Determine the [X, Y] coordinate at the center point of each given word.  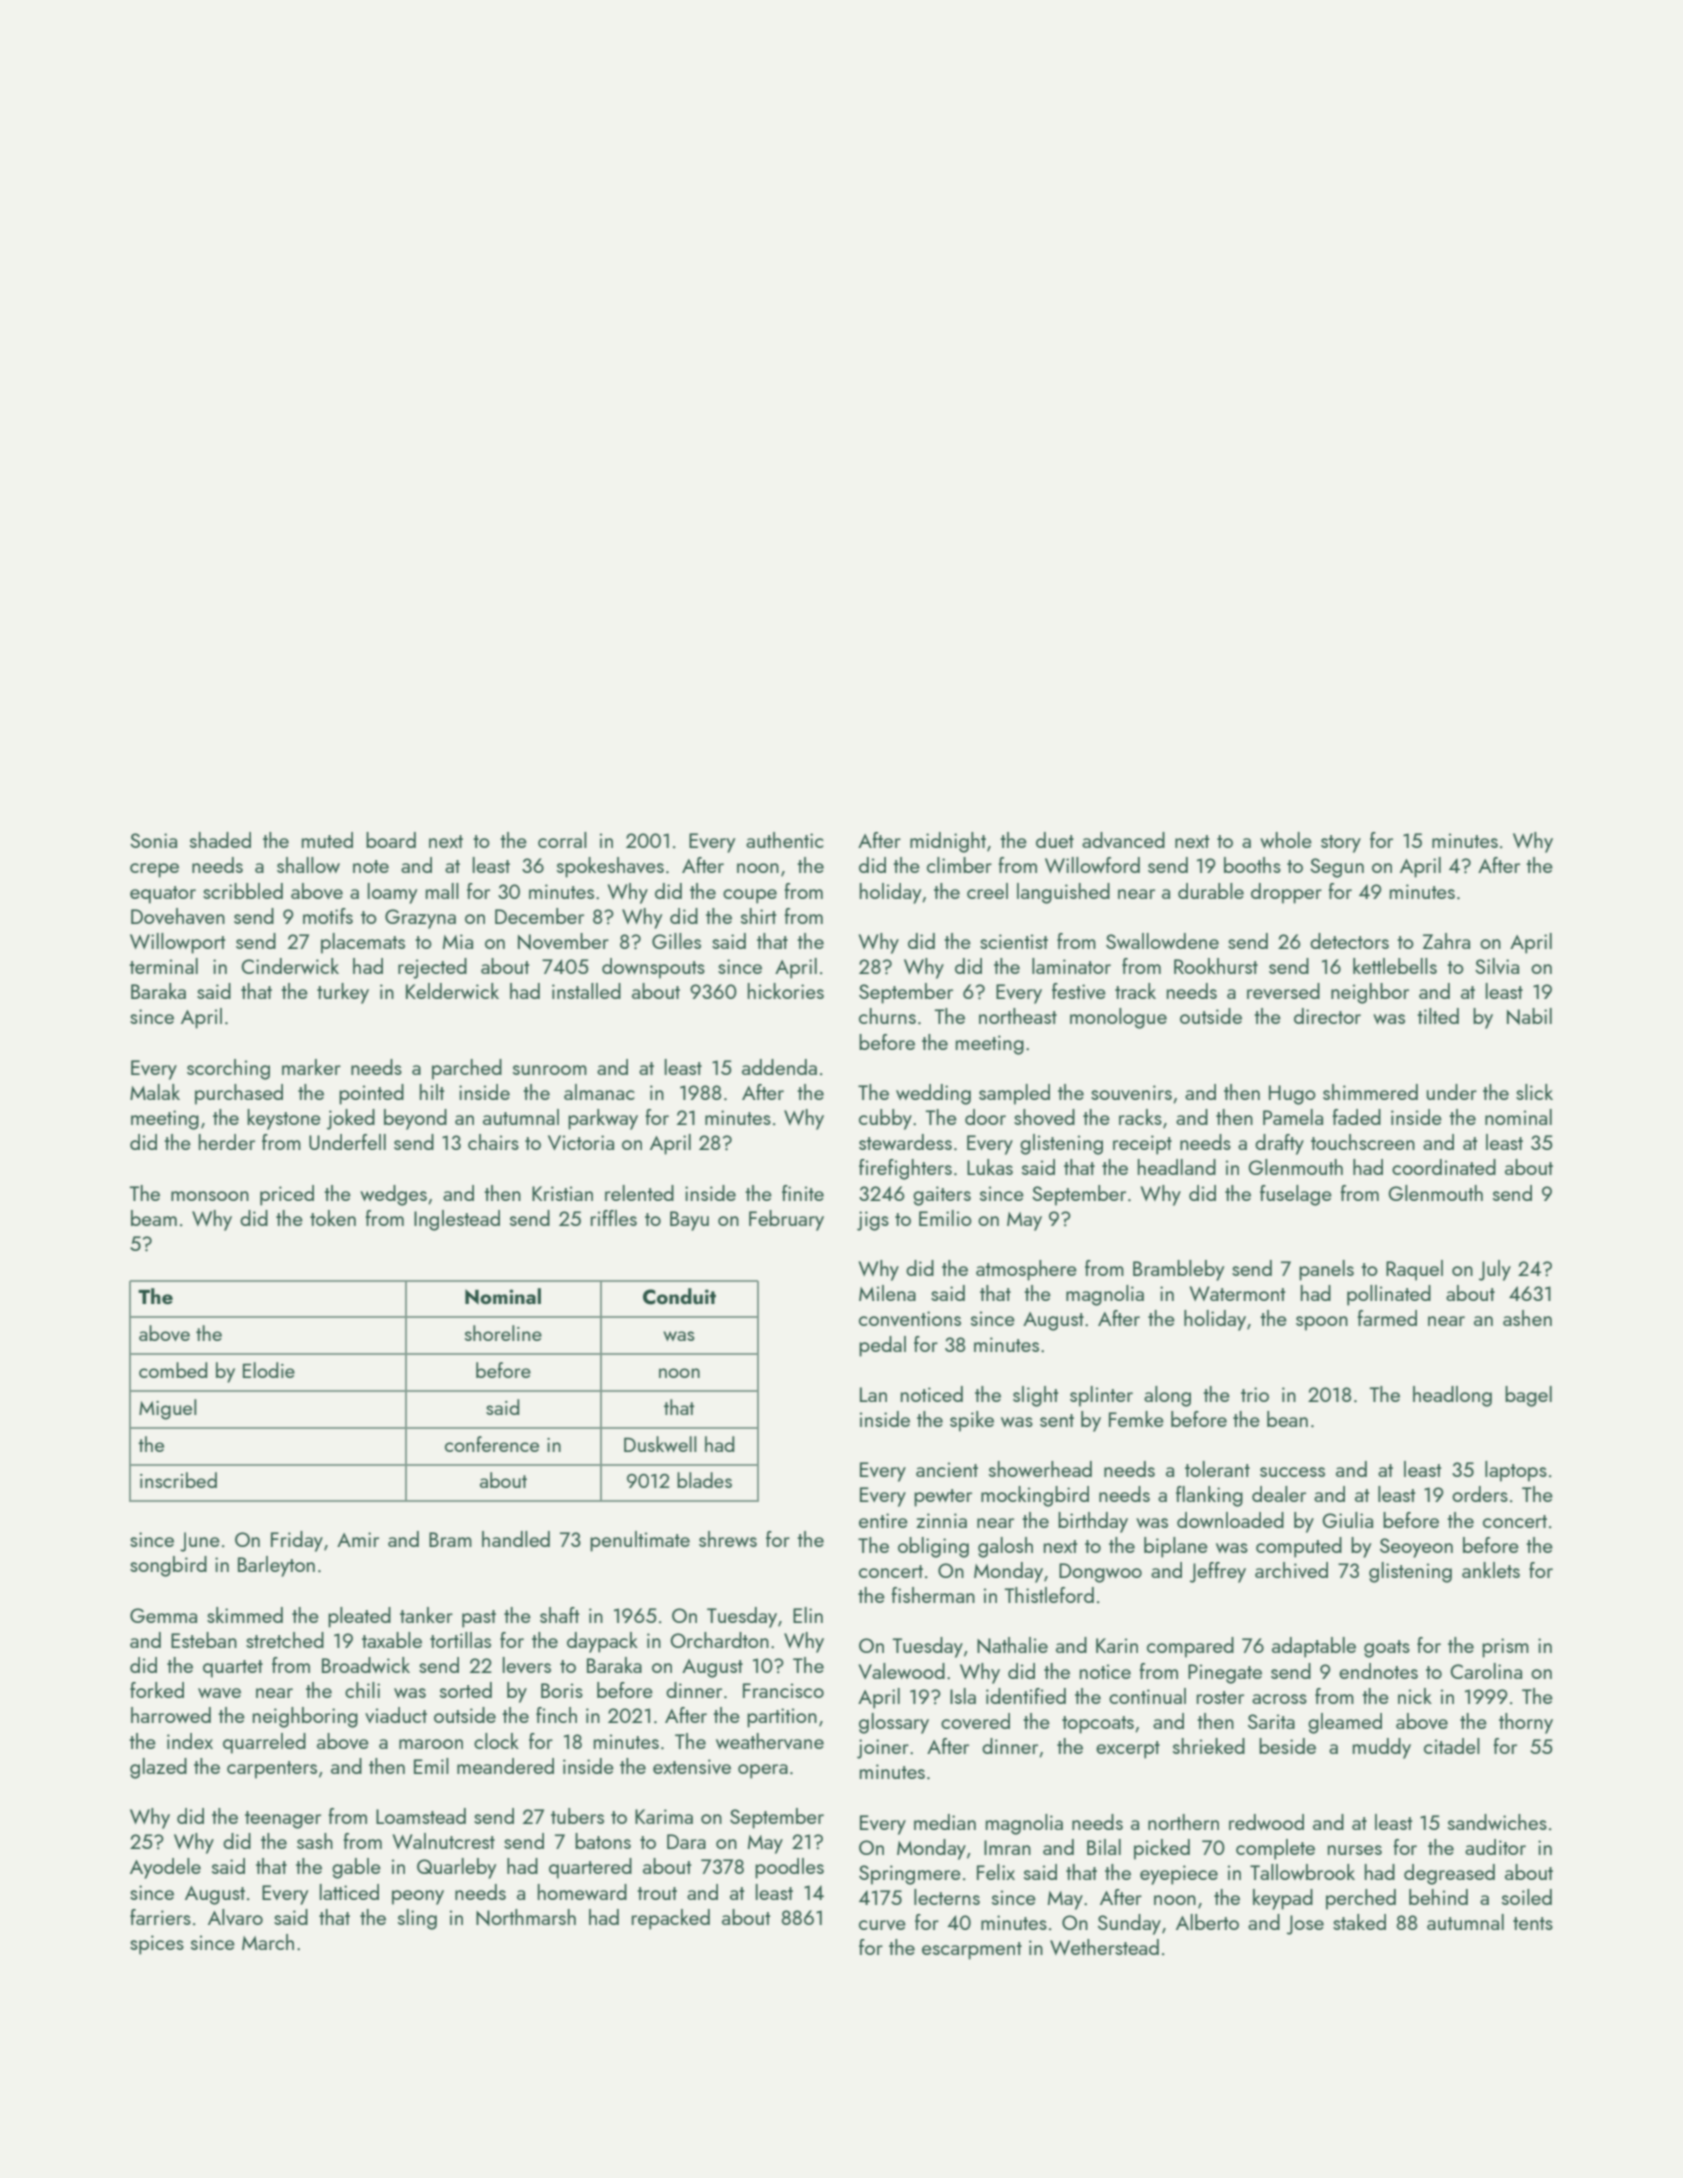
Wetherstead [1104, 1947]
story [1341, 844]
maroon [431, 1744]
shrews [728, 1539]
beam [154, 1218]
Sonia [153, 840]
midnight [948, 842]
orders [1480, 1494]
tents [1533, 1923]
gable [356, 1868]
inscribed [178, 1480]
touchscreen [1363, 1142]
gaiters [942, 1196]
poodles [789, 1868]
